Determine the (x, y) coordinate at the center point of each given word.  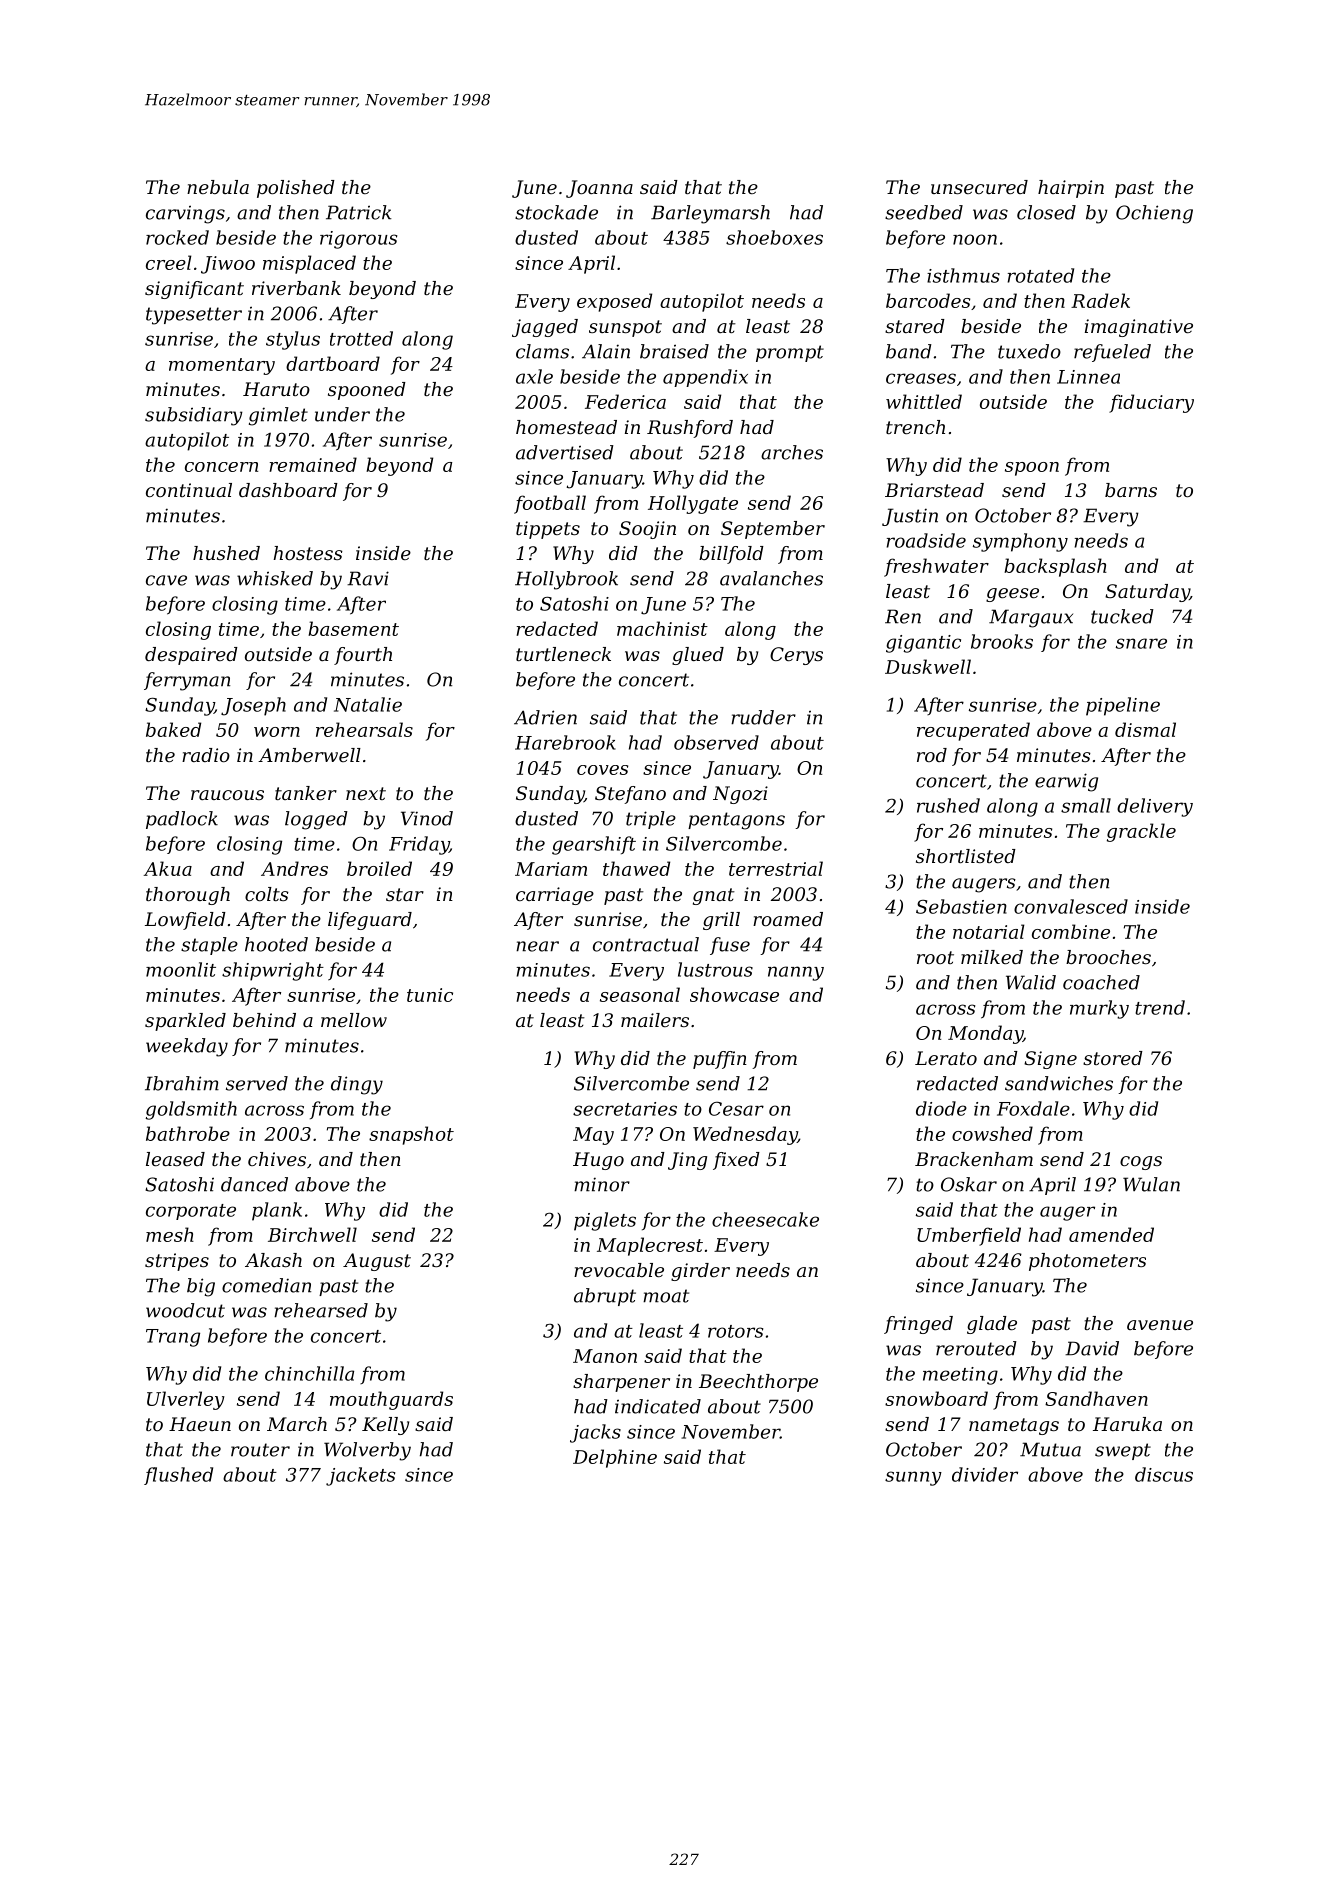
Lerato (946, 1058)
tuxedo (1029, 351)
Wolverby (367, 1451)
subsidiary (194, 416)
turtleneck (563, 654)
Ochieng (1154, 214)
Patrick (359, 212)
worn (277, 732)
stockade (556, 212)
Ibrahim (182, 1083)
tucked (1122, 616)
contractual (646, 944)
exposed (614, 302)
